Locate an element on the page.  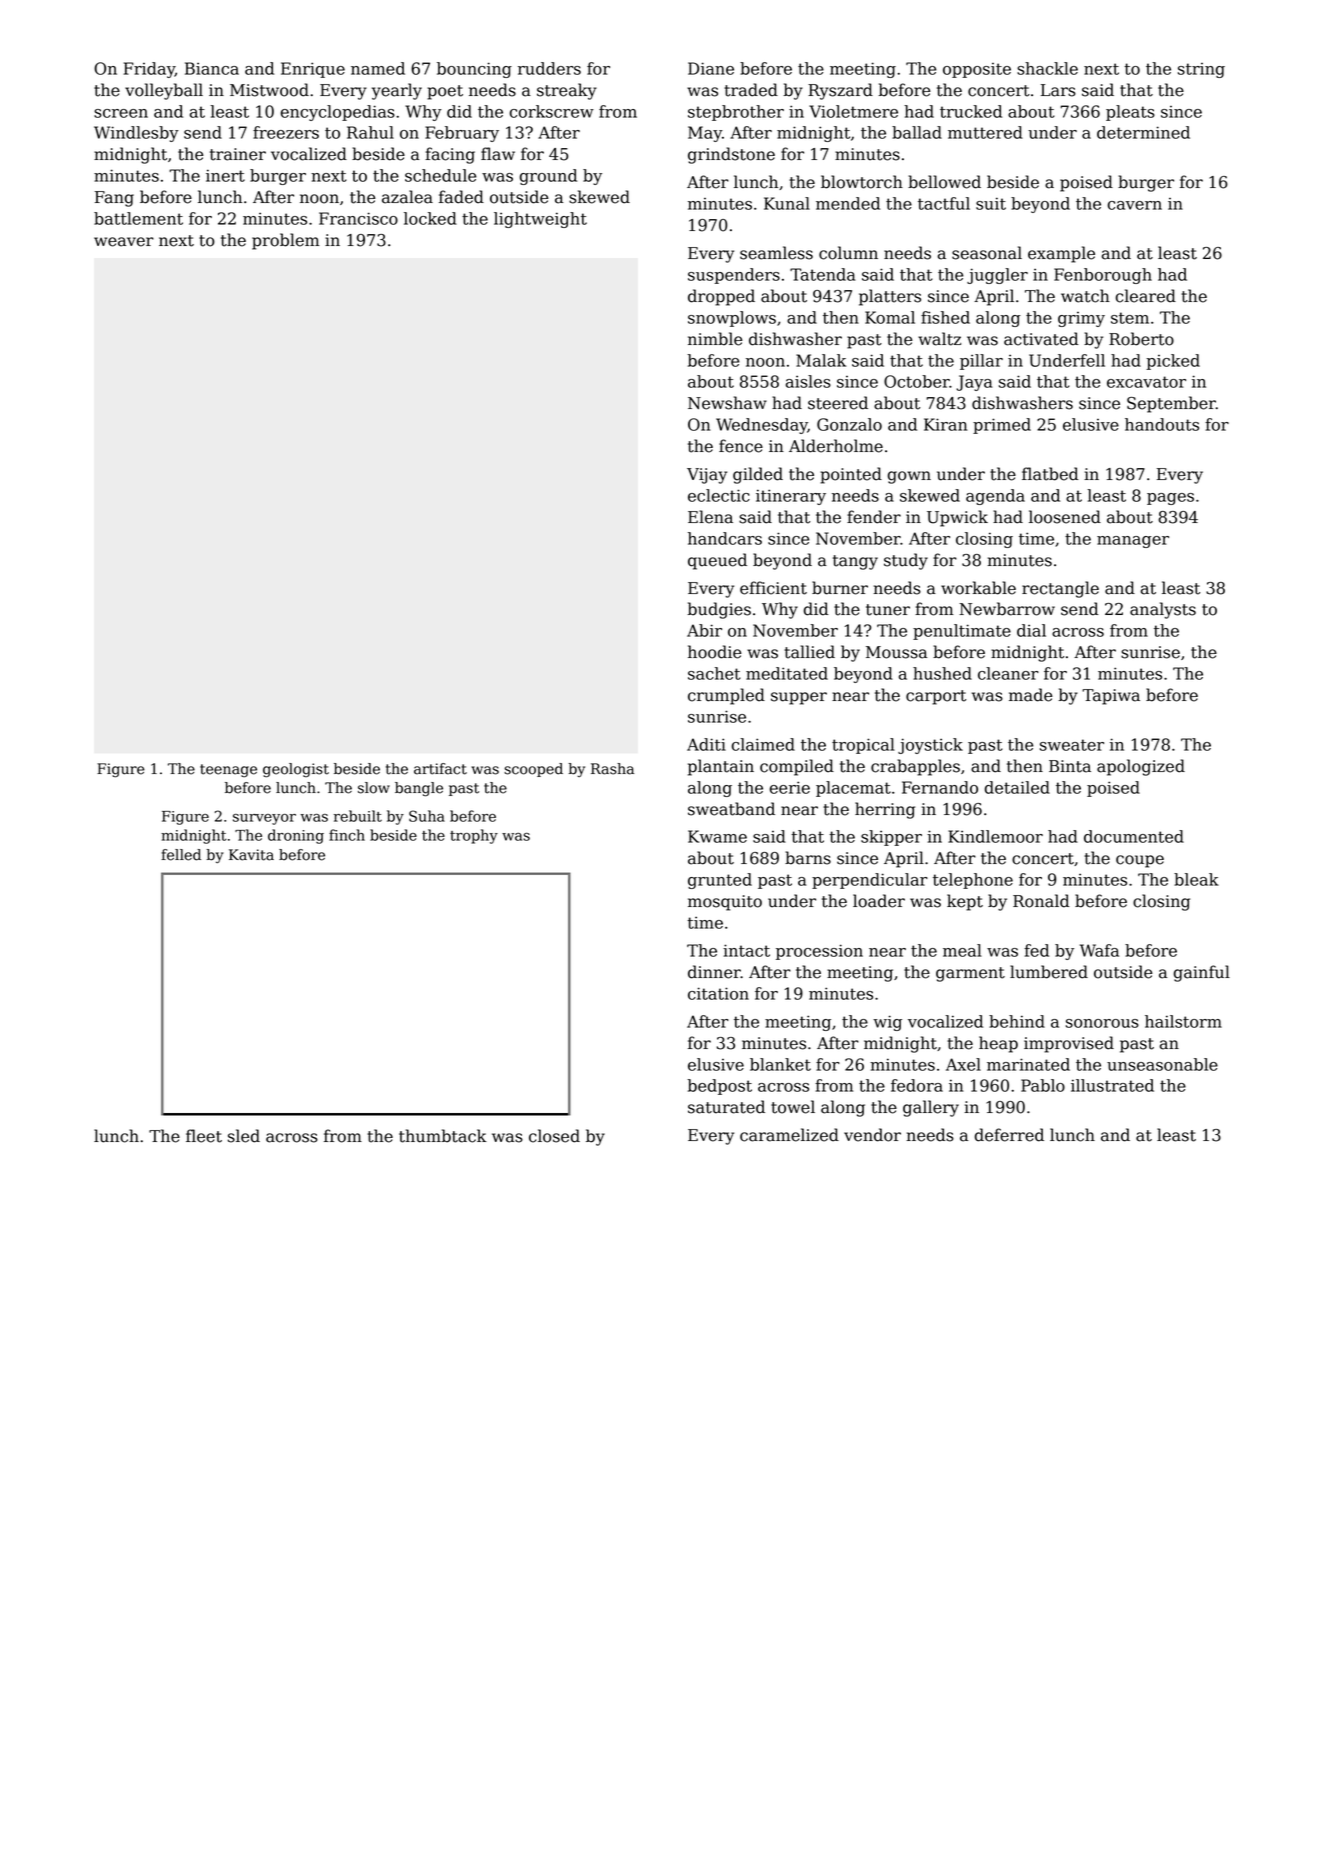
fleet is located at coordinates (204, 1136).
